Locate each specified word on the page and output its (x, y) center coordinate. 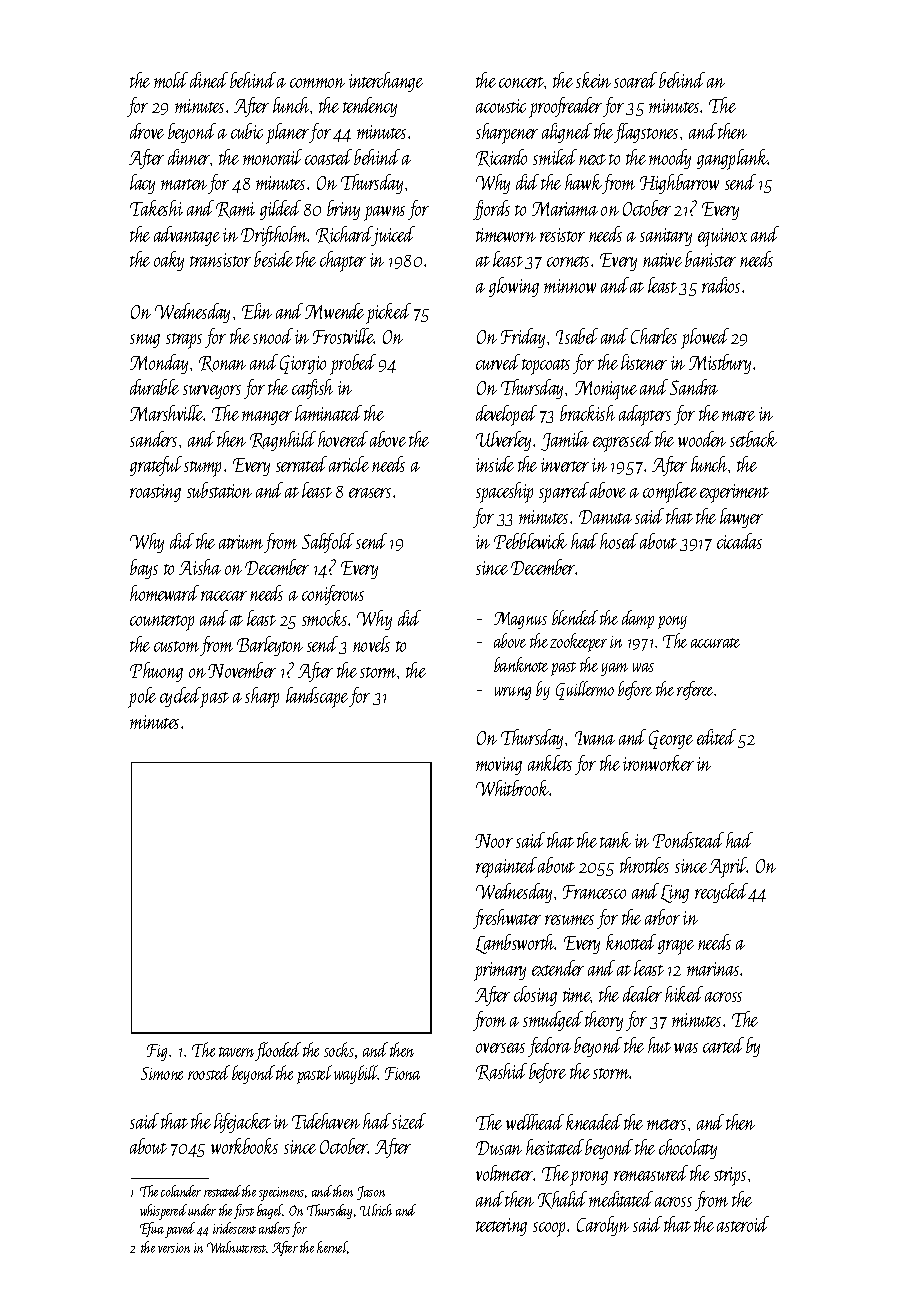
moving (499, 766)
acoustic (501, 106)
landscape (317, 697)
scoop (549, 1229)
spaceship (504, 492)
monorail (272, 157)
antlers (274, 1228)
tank (615, 840)
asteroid (743, 1224)
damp (638, 619)
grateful (156, 466)
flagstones (646, 133)
